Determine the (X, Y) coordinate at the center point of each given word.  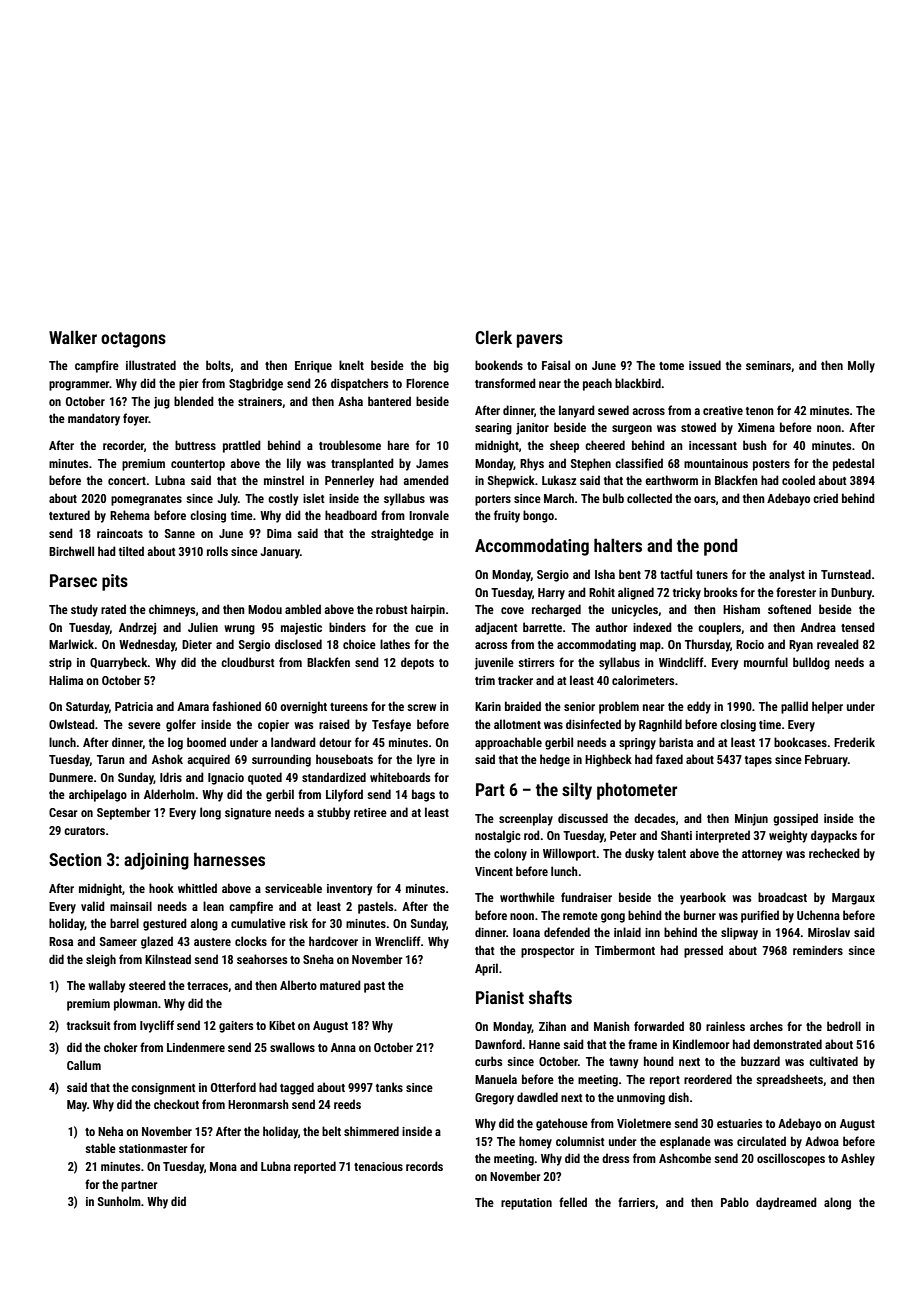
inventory (349, 890)
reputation (526, 1204)
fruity (507, 516)
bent (630, 574)
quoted (265, 778)
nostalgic (498, 836)
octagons (133, 340)
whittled (197, 888)
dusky (639, 854)
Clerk (493, 337)
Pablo (735, 1202)
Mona (223, 1166)
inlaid (627, 932)
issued (705, 365)
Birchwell (71, 551)
